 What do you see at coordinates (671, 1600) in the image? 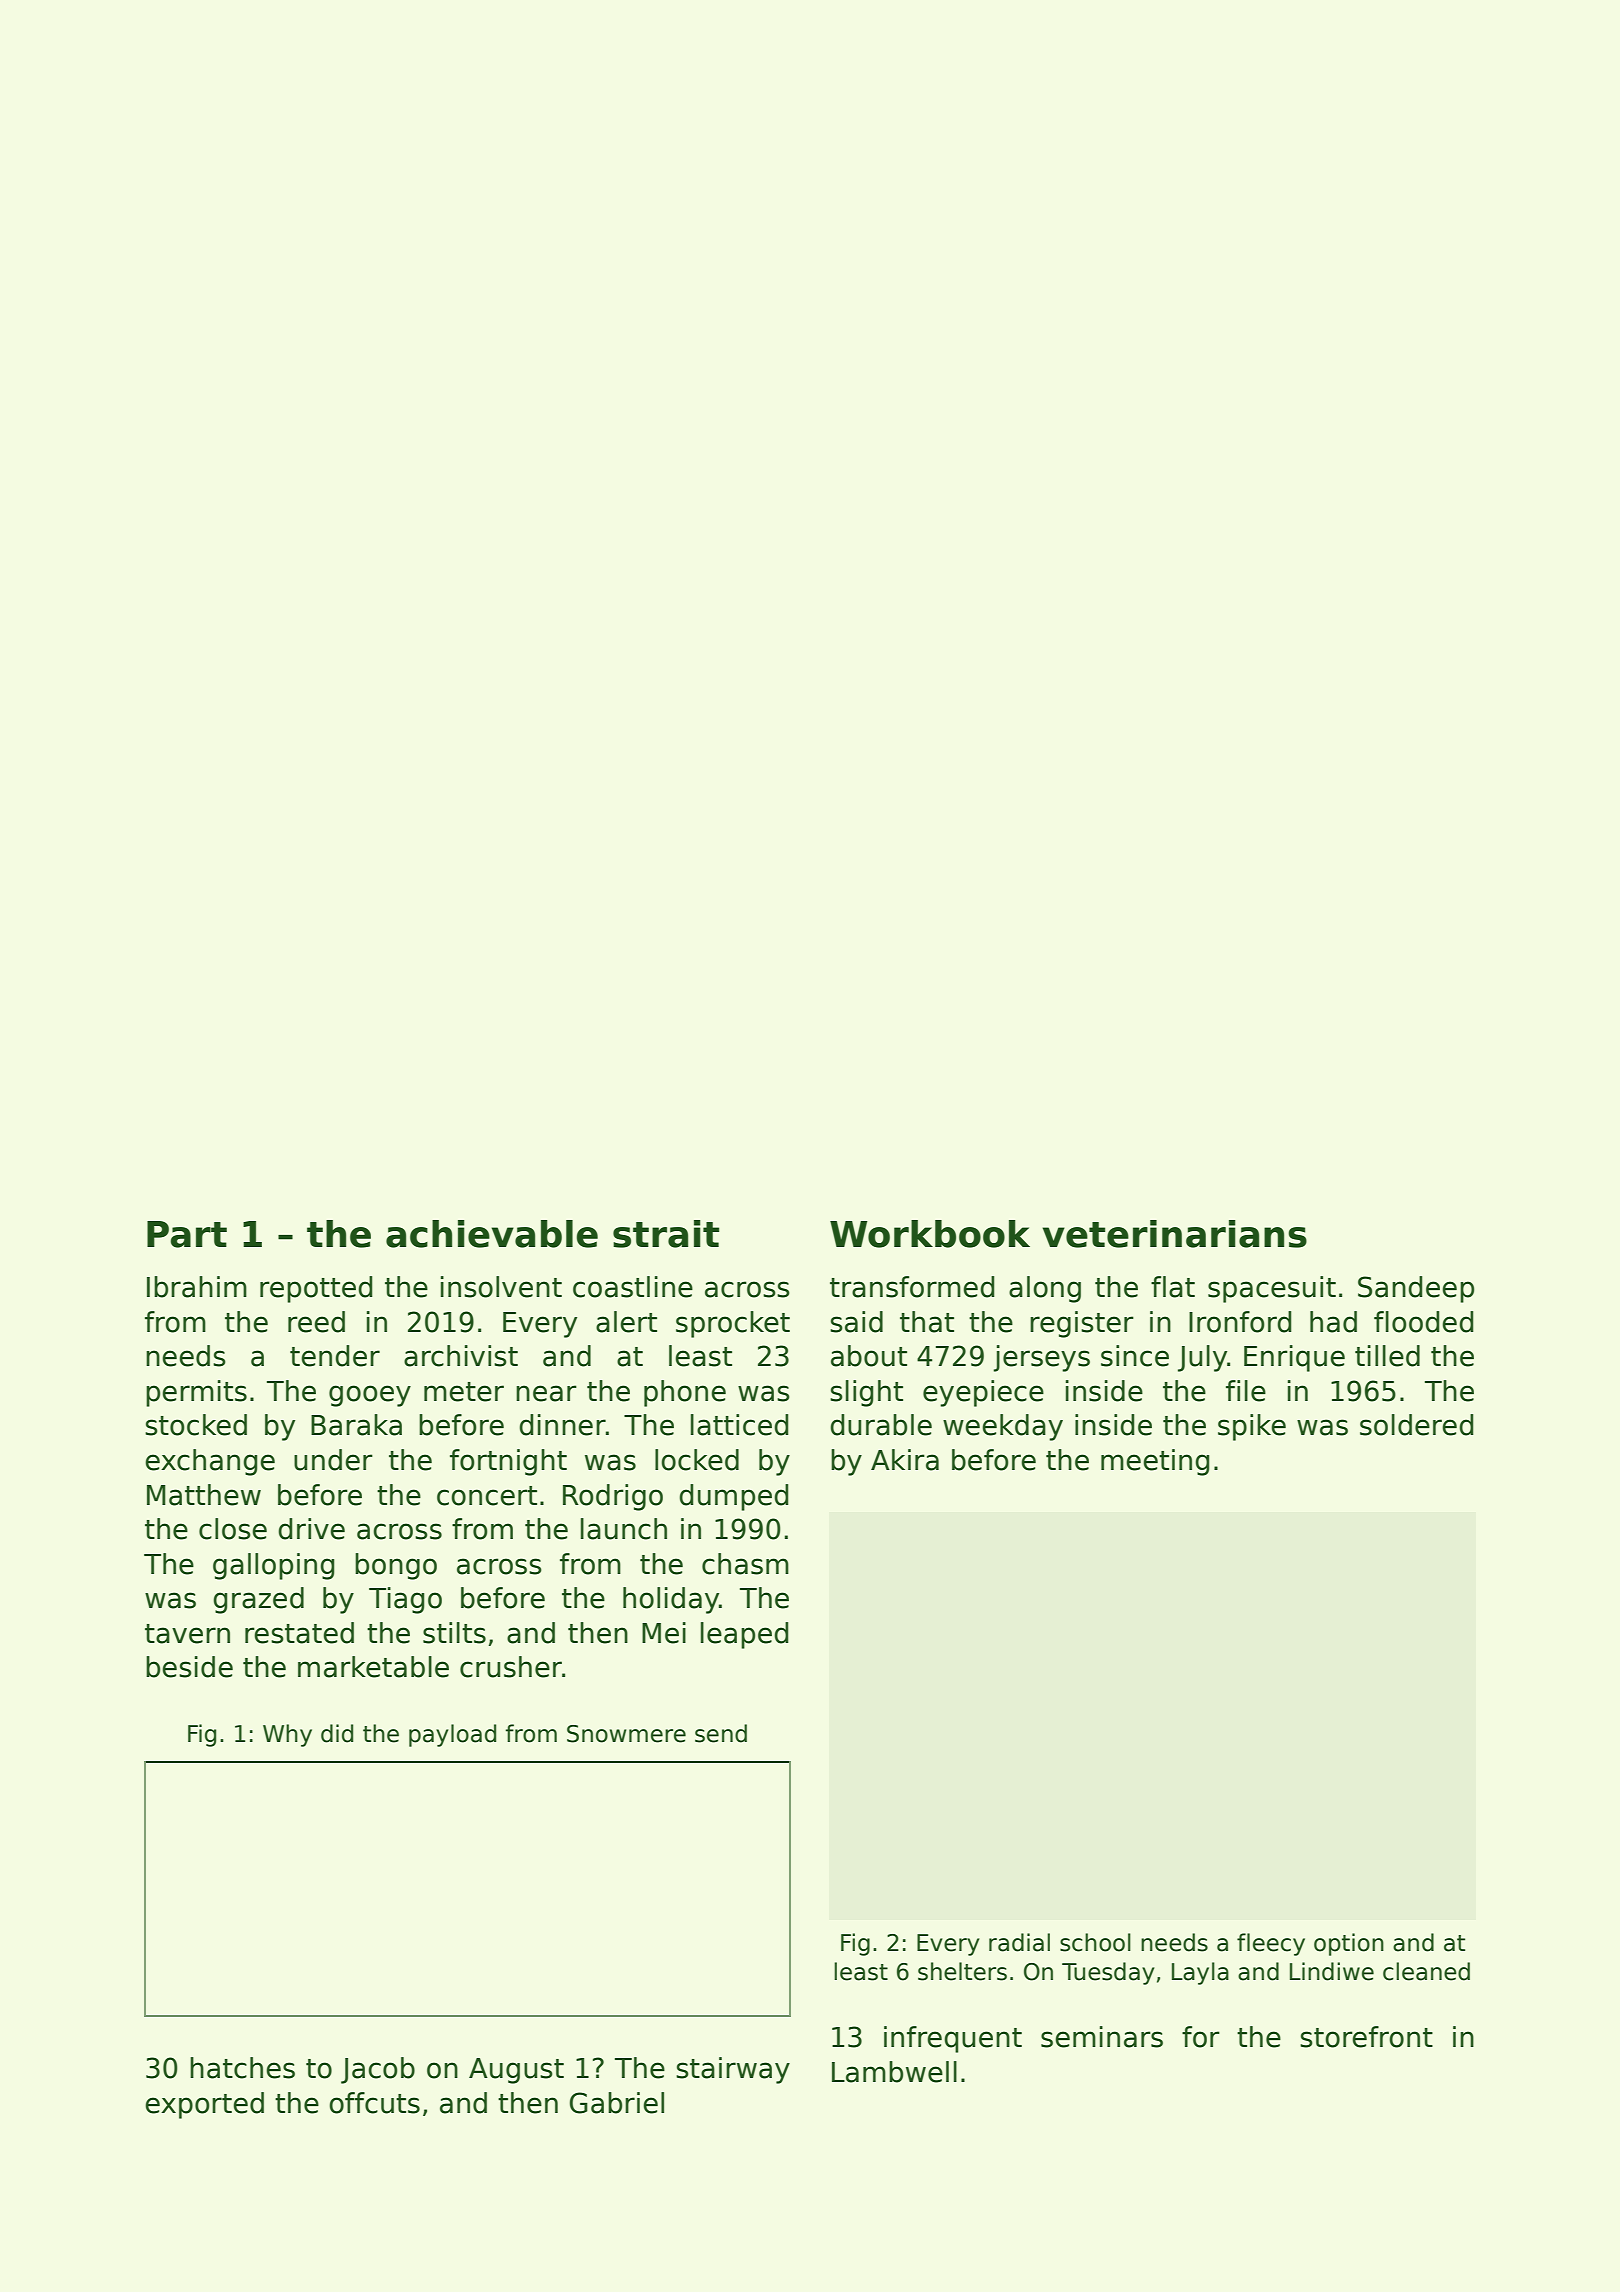
I see `holiday` at bounding box center [671, 1600].
